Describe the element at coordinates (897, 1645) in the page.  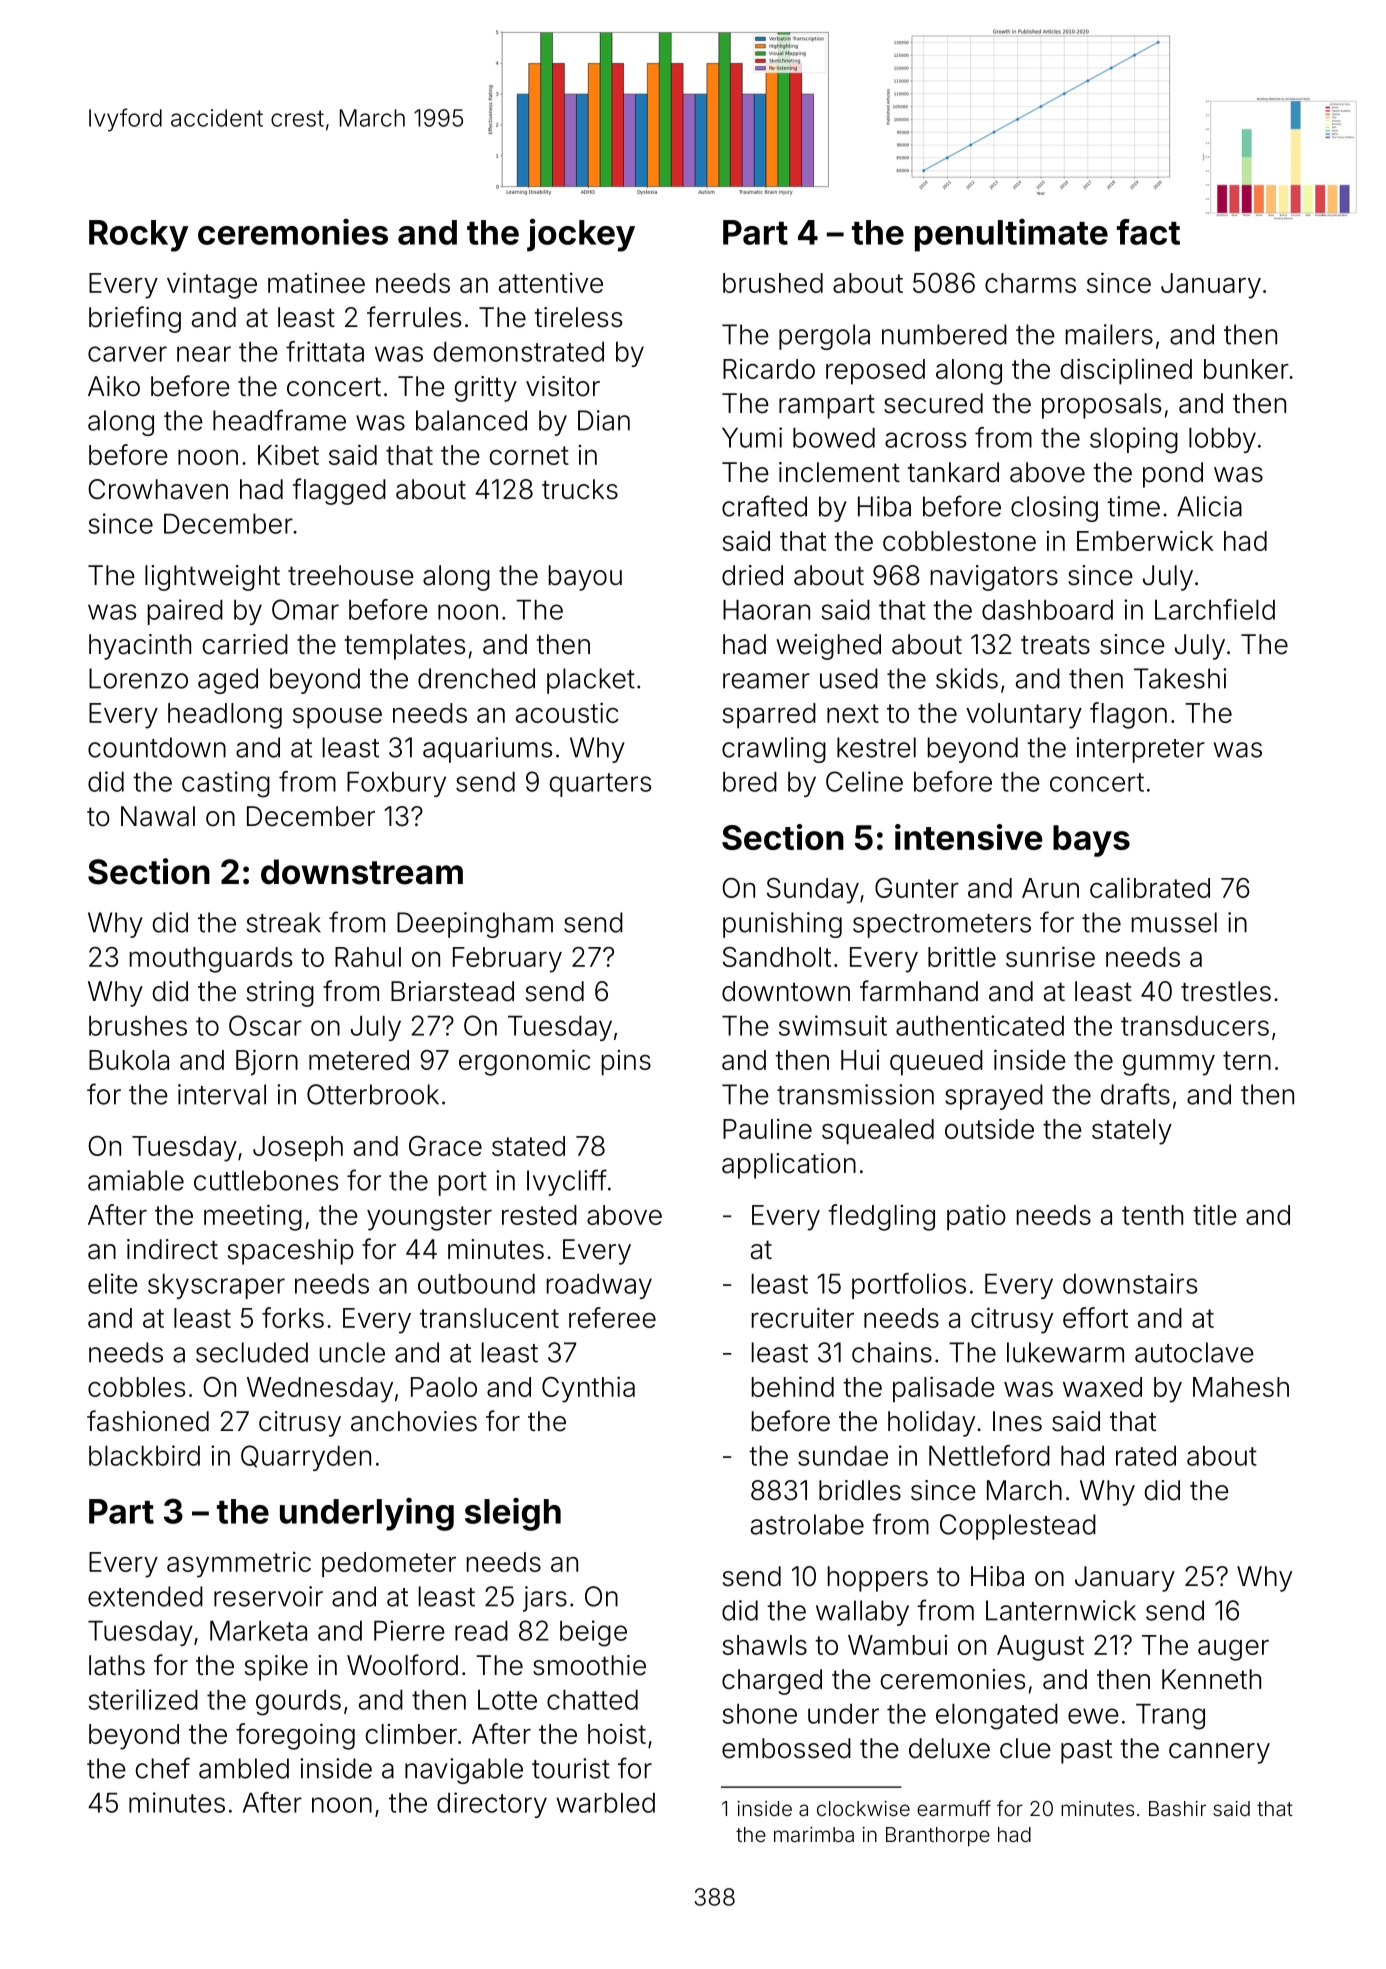
I see `Wambui` at that location.
